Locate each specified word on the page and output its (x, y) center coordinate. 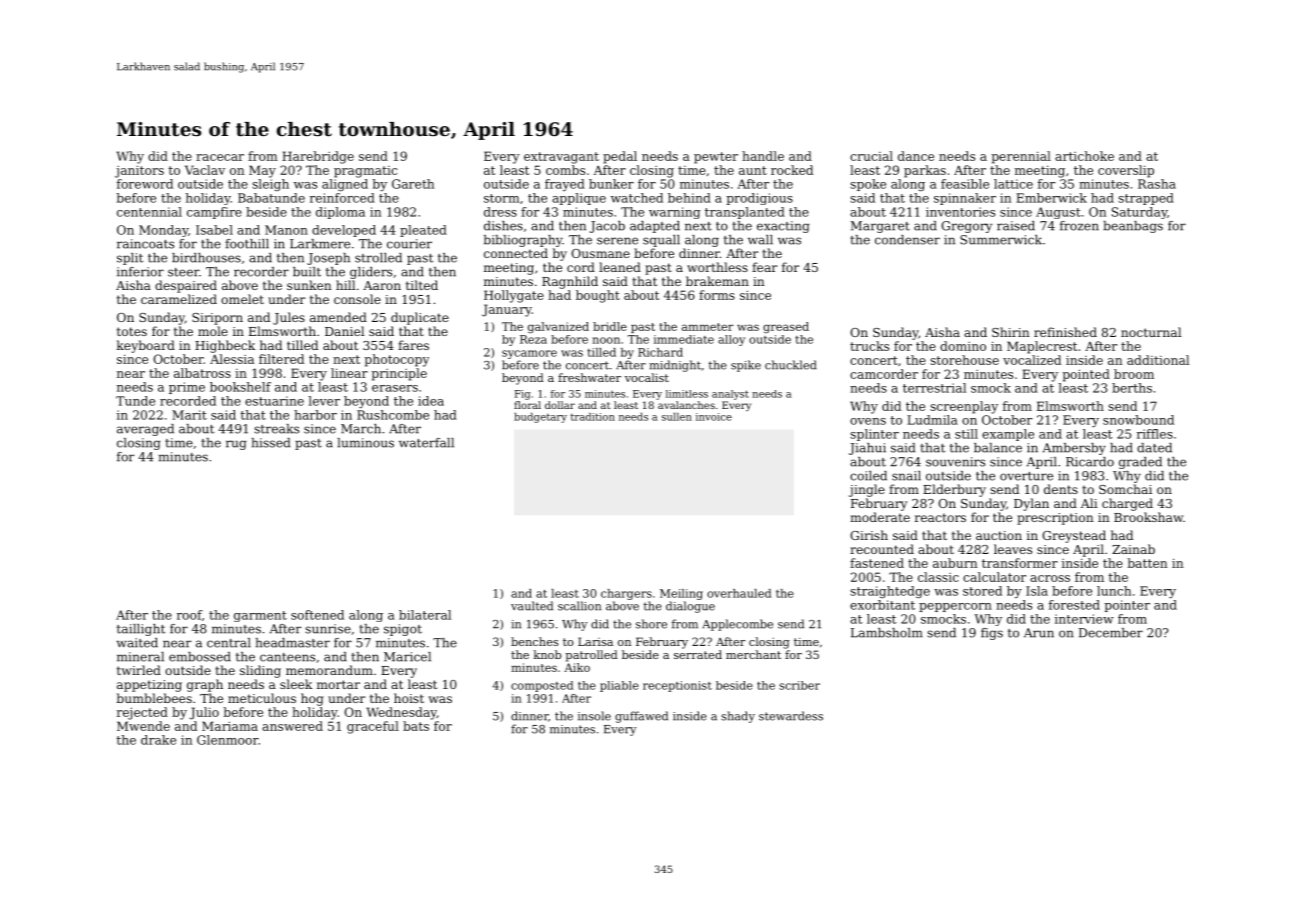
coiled (868, 476)
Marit (189, 415)
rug (236, 445)
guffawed (641, 717)
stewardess (791, 716)
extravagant (561, 158)
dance (916, 156)
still (966, 434)
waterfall (426, 443)
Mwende (143, 726)
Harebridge (318, 157)
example (1008, 435)
